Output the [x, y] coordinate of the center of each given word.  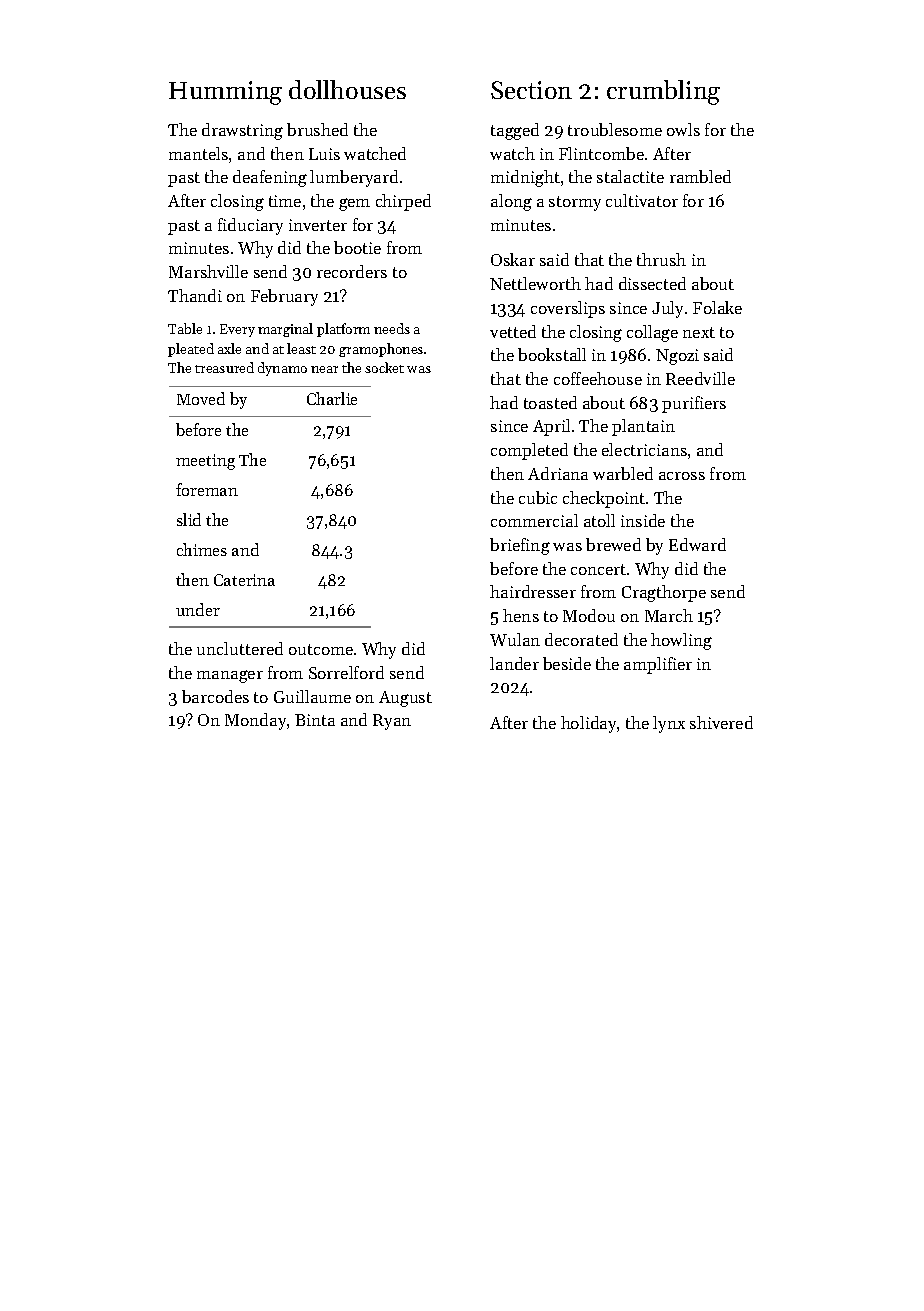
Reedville [700, 378]
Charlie [332, 398]
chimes [202, 549]
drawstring [242, 131]
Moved [201, 398]
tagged [515, 131]
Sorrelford [346, 672]
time [285, 201]
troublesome [615, 129]
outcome [321, 649]
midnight [525, 178]
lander [514, 663]
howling [681, 641]
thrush [661, 259]
